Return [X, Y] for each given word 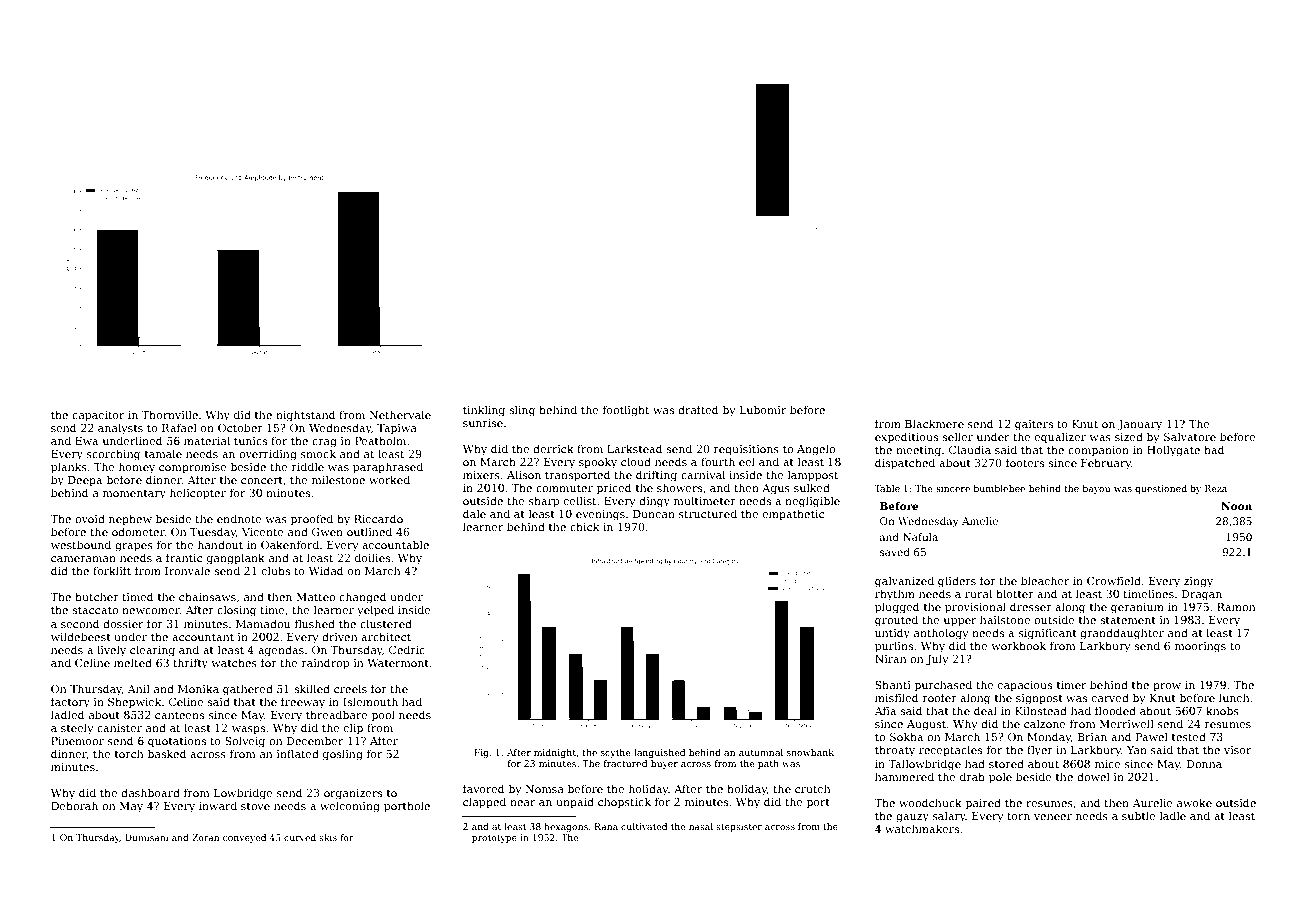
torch [129, 753]
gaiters [1034, 425]
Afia [885, 710]
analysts [120, 429]
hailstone [1005, 619]
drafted [698, 409]
